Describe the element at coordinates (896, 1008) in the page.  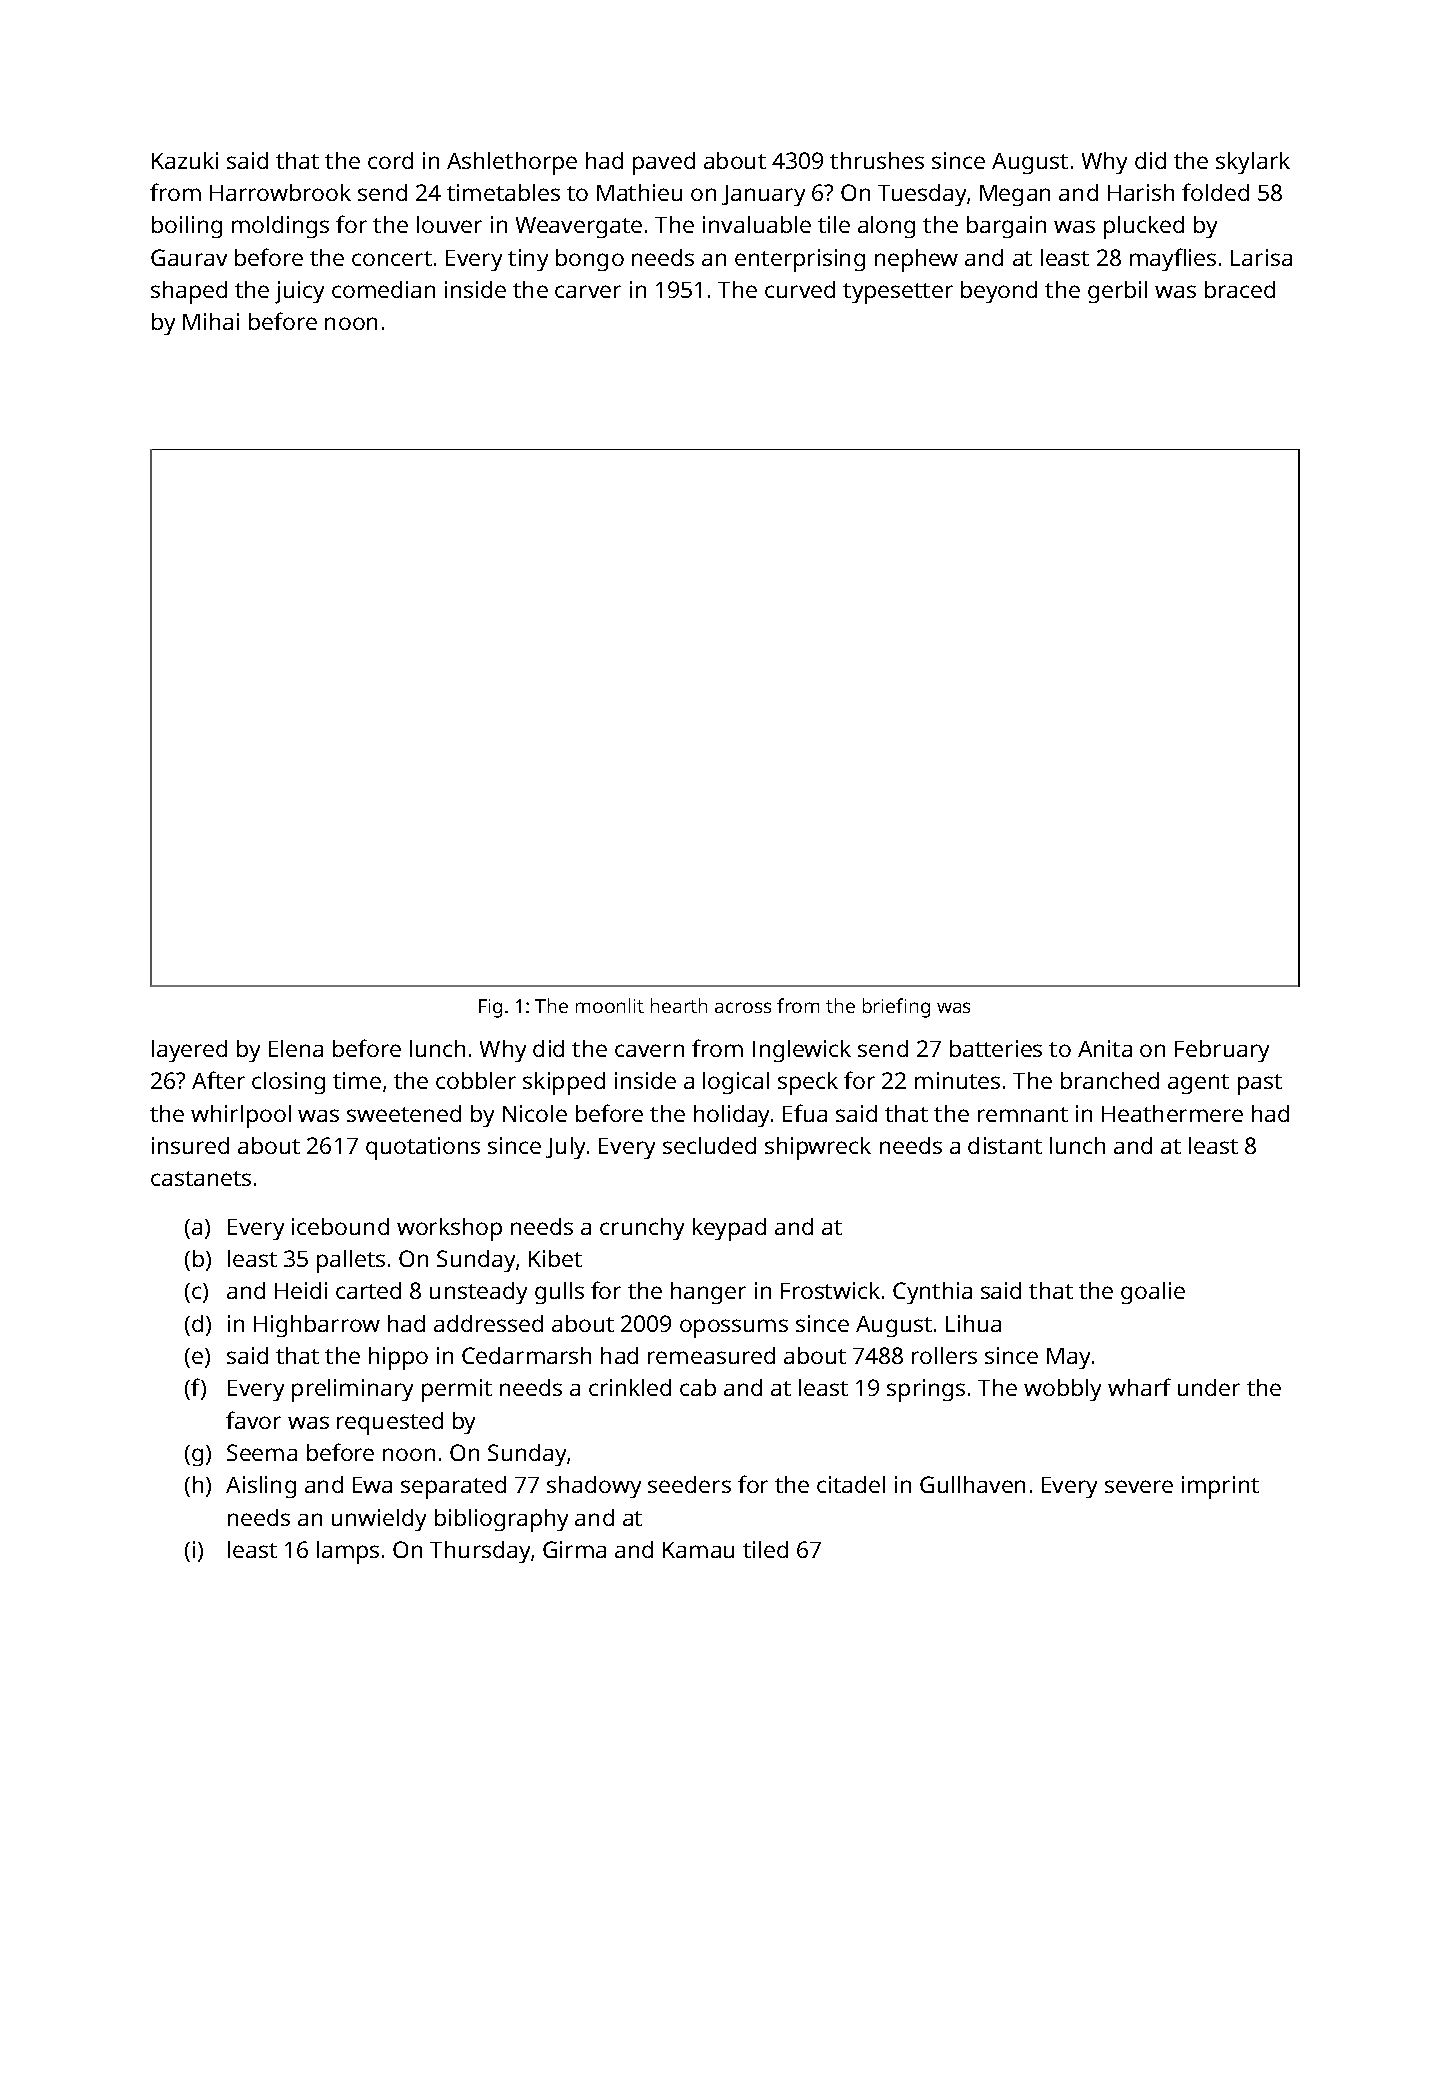
I see `briefing` at that location.
